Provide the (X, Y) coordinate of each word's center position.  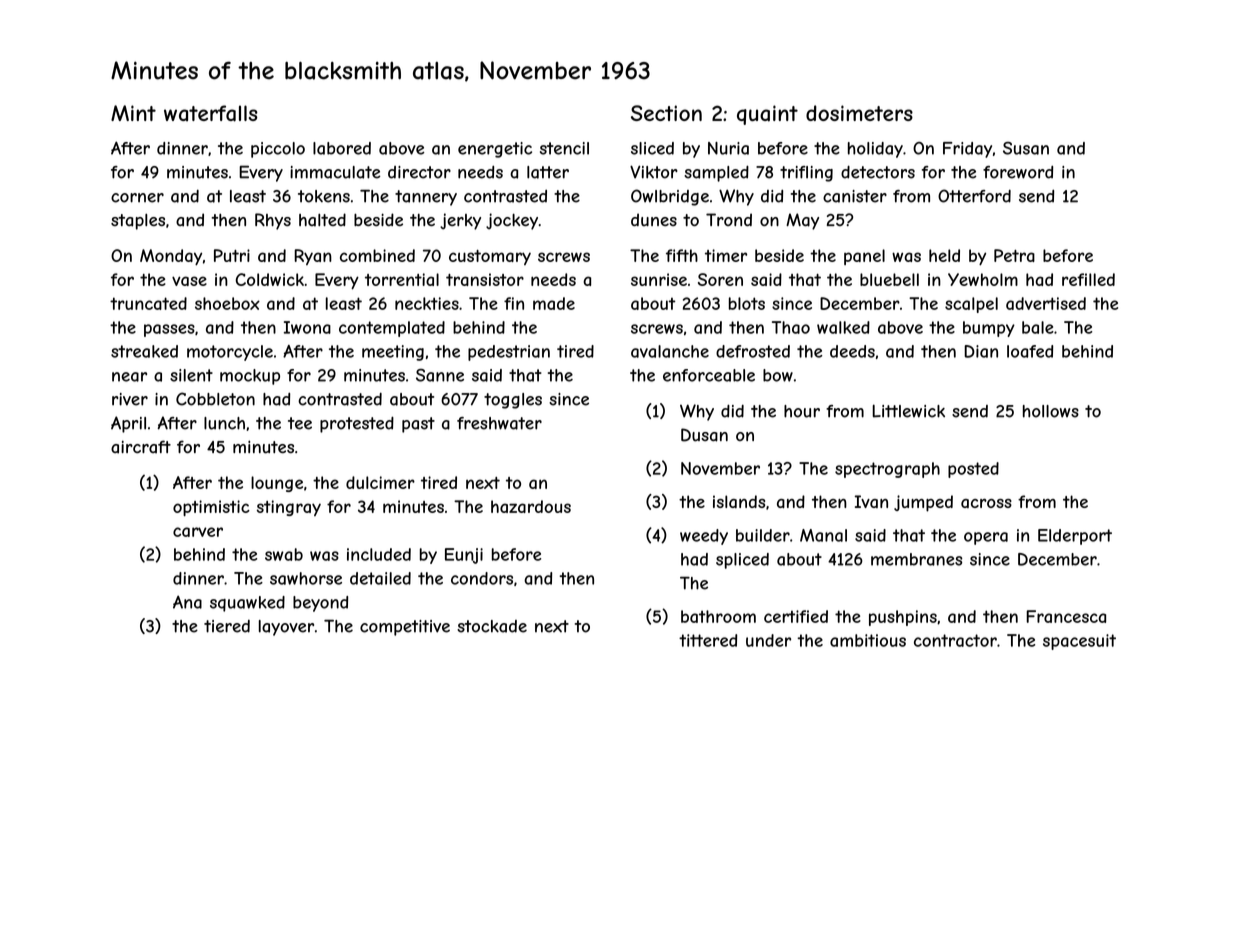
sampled (716, 173)
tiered (227, 626)
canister (855, 196)
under (768, 640)
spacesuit (1079, 642)
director (419, 172)
